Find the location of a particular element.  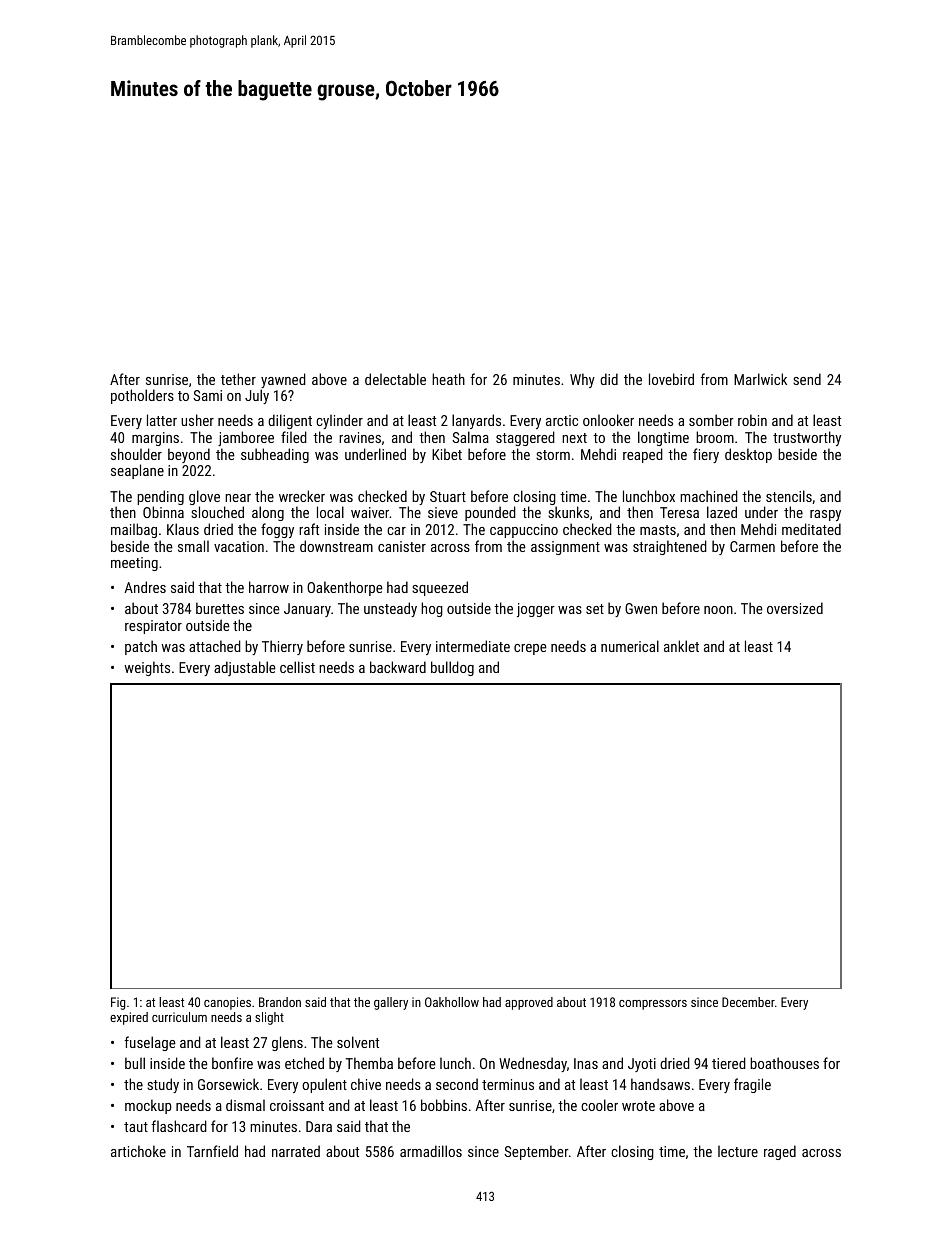

oversized is located at coordinates (795, 608).
